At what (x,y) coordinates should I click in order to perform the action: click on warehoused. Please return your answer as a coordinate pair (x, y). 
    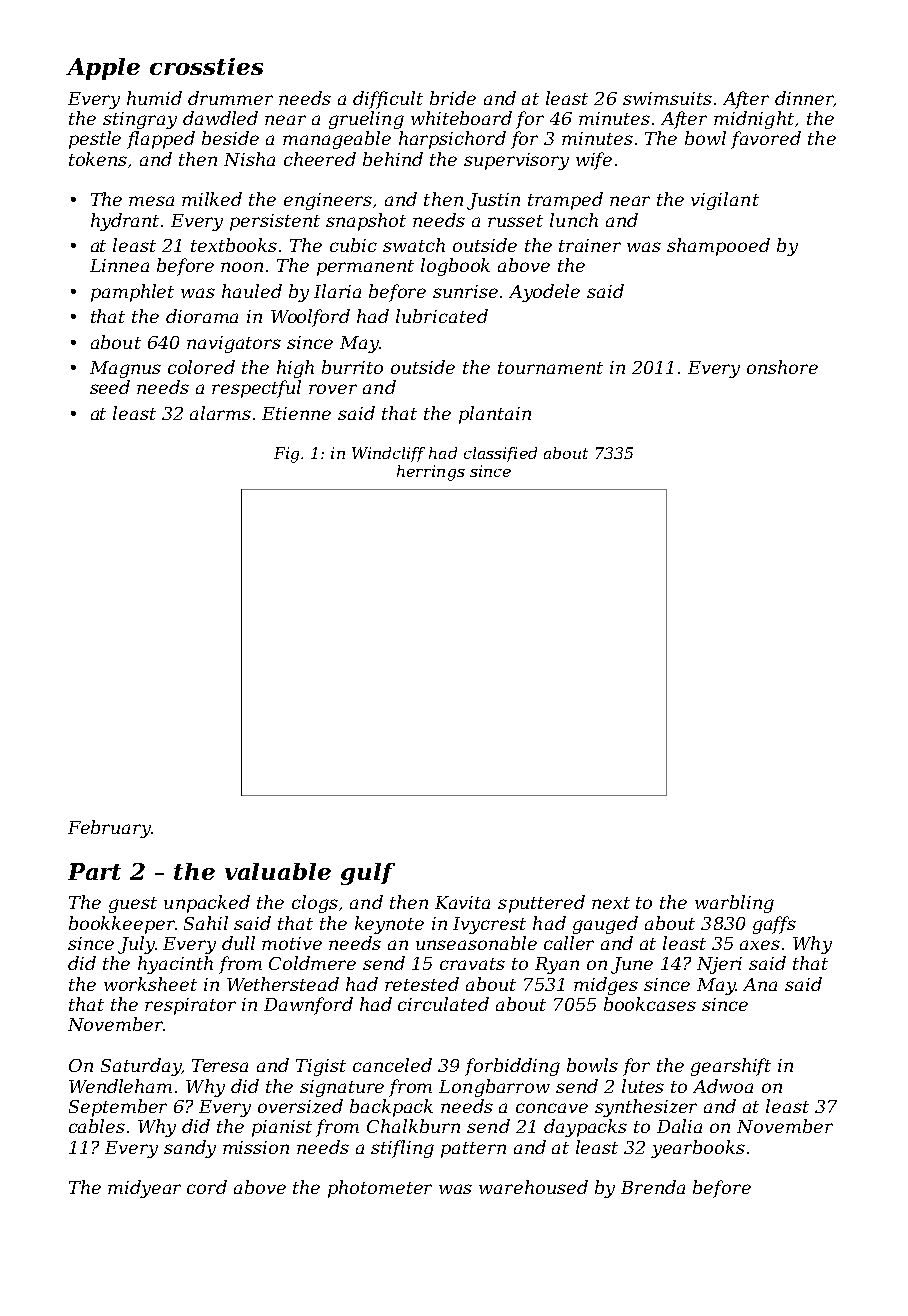
    Looking at the image, I should click on (533, 1187).
